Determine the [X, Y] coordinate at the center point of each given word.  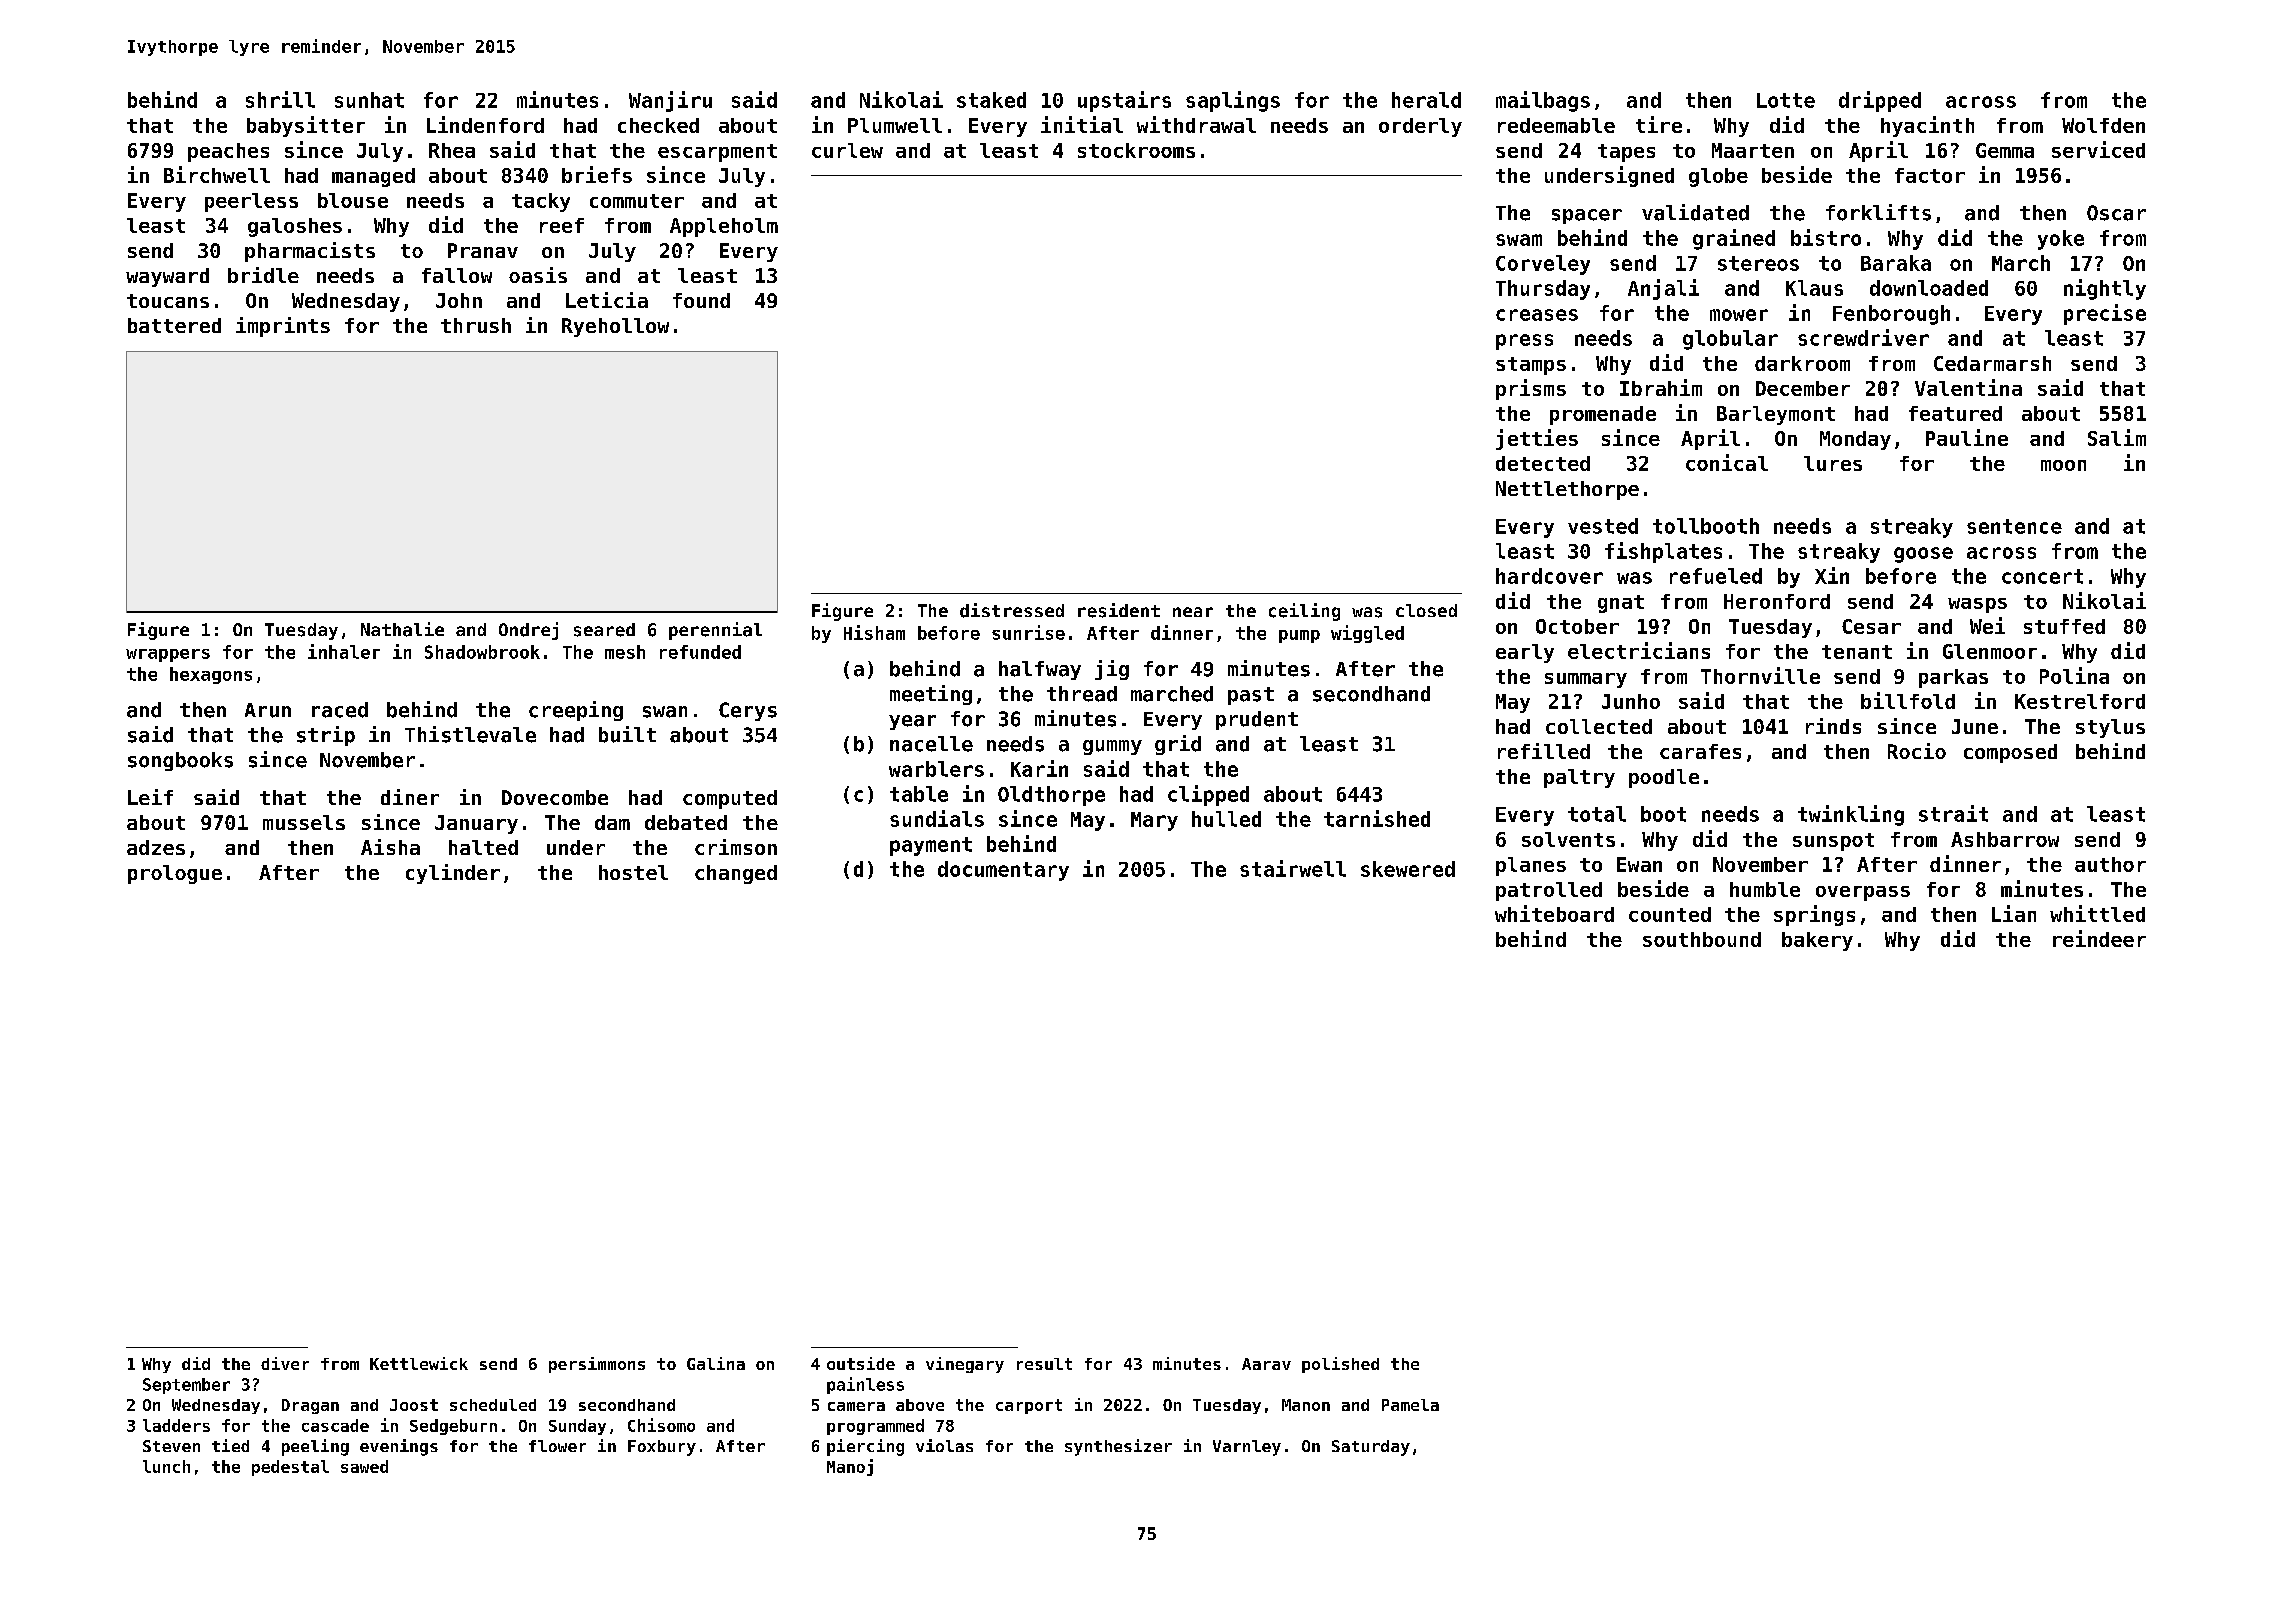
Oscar [2116, 213]
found [701, 300]
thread [1082, 694]
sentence [2014, 526]
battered [174, 325]
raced [340, 710]
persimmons [597, 1365]
